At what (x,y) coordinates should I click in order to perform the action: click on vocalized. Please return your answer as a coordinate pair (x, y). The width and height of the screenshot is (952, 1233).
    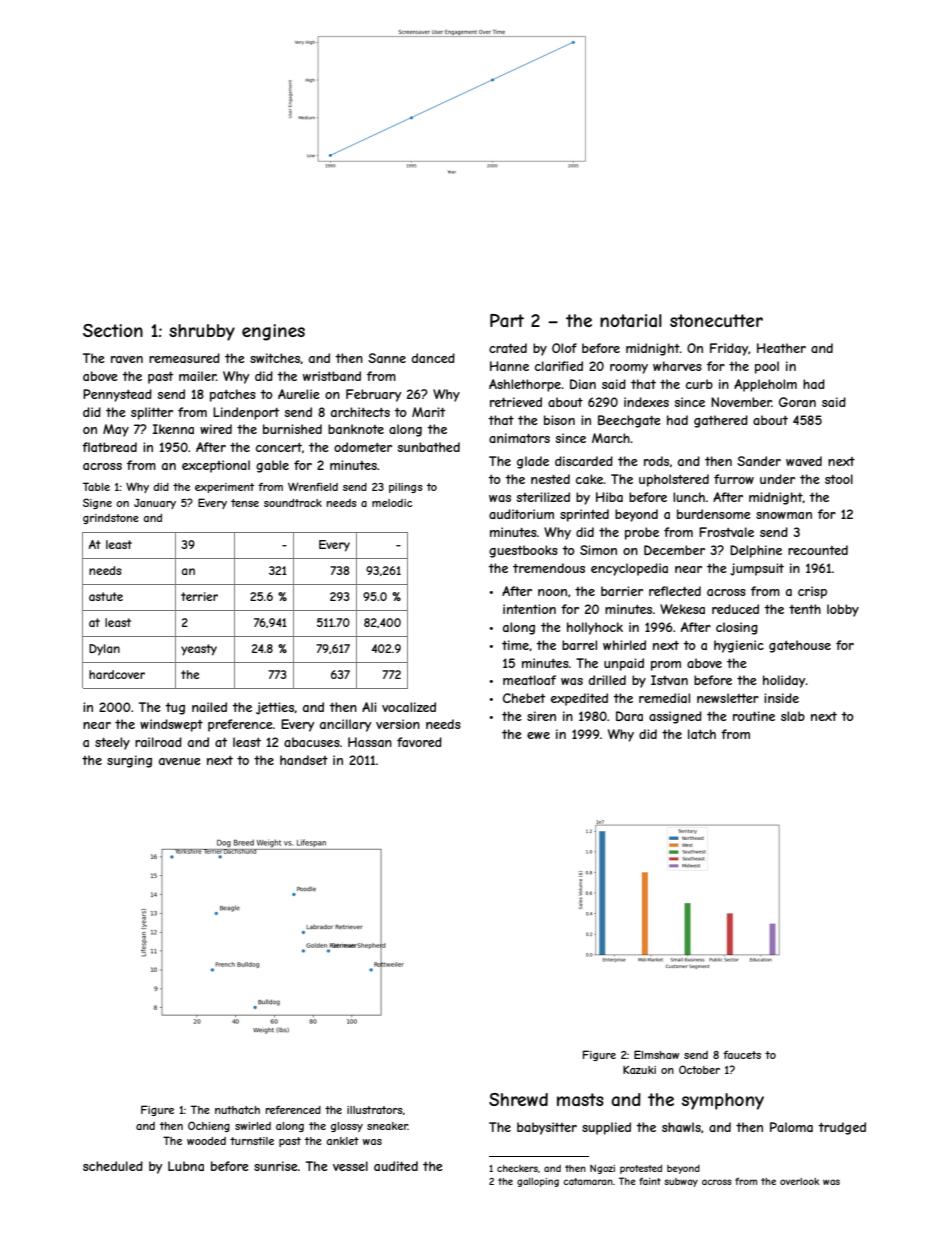
    Looking at the image, I should click on (409, 707).
